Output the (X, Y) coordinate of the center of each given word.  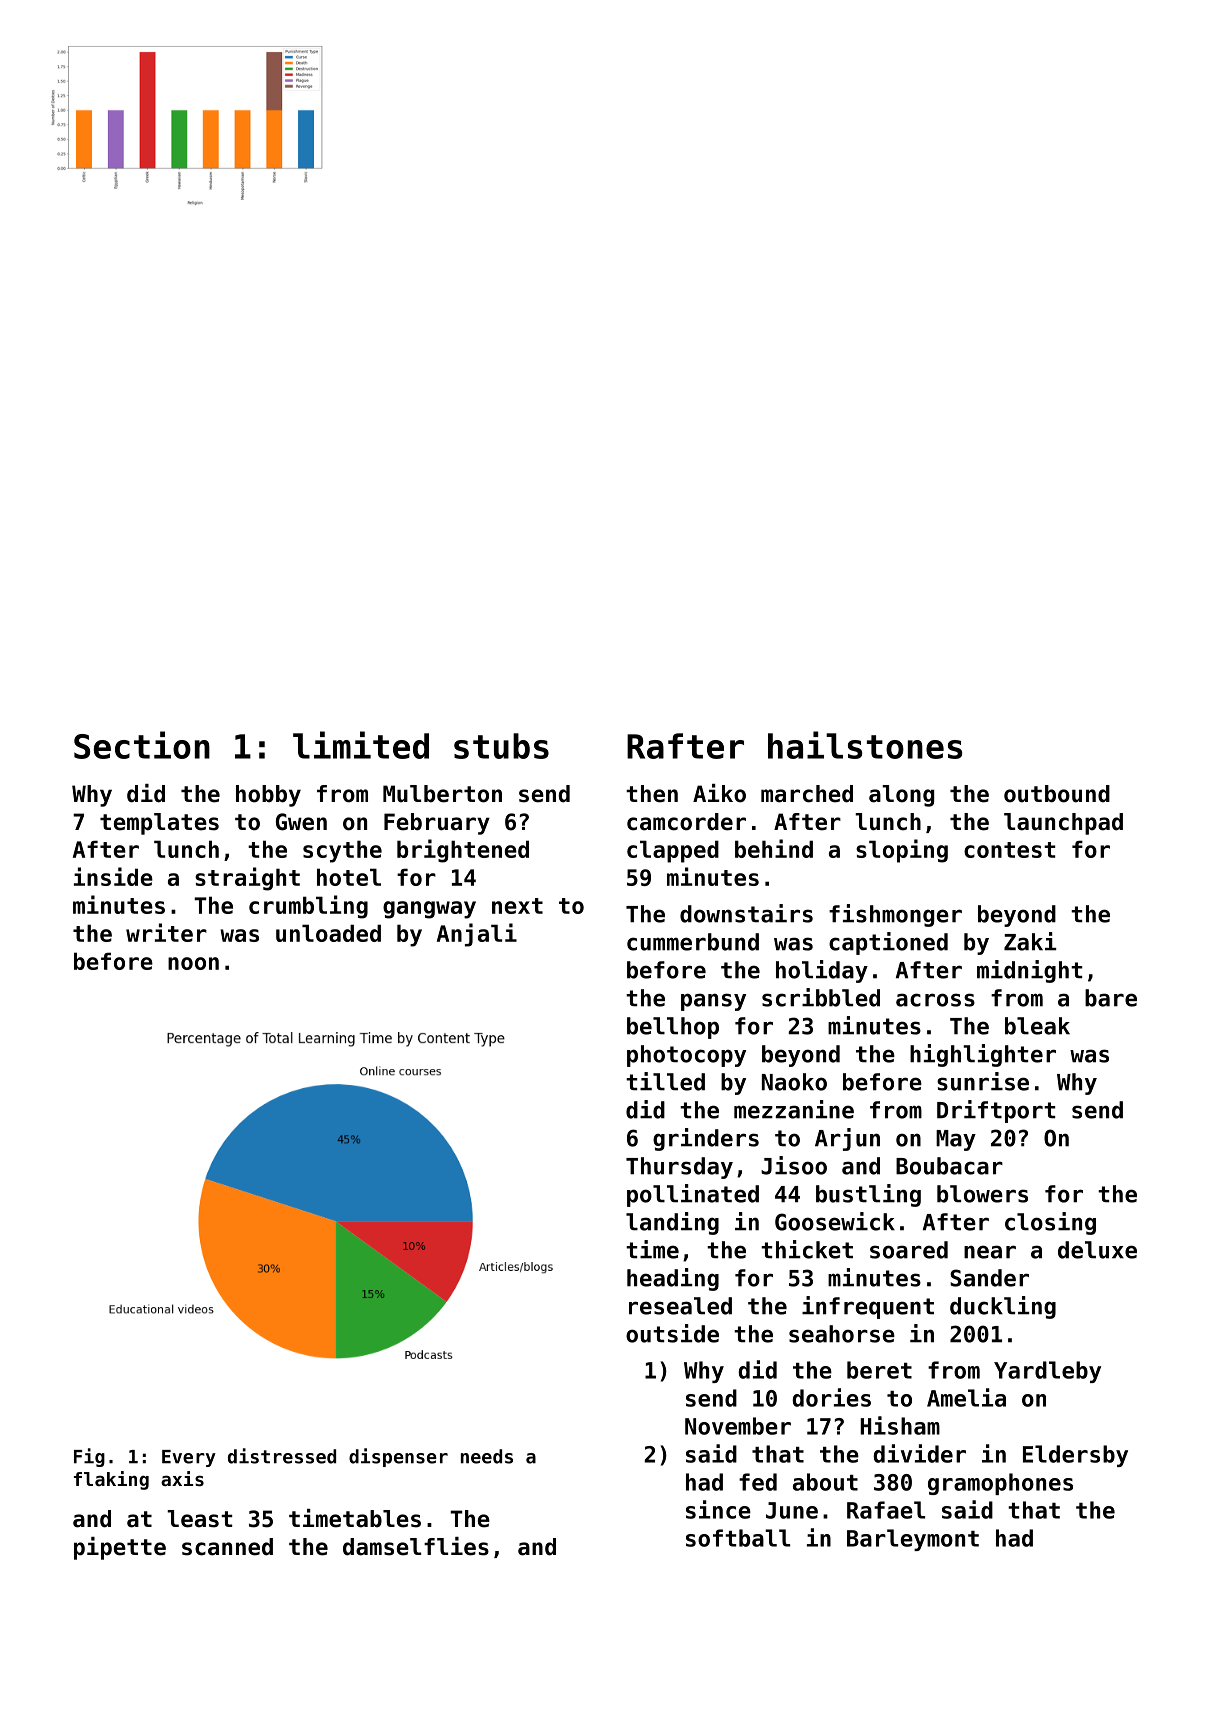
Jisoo (794, 1165)
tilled (665, 1081)
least (199, 1519)
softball (738, 1538)
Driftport (996, 1111)
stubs (501, 746)
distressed (282, 1456)
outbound (1057, 794)
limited (361, 745)
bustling (868, 1195)
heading (673, 1279)
